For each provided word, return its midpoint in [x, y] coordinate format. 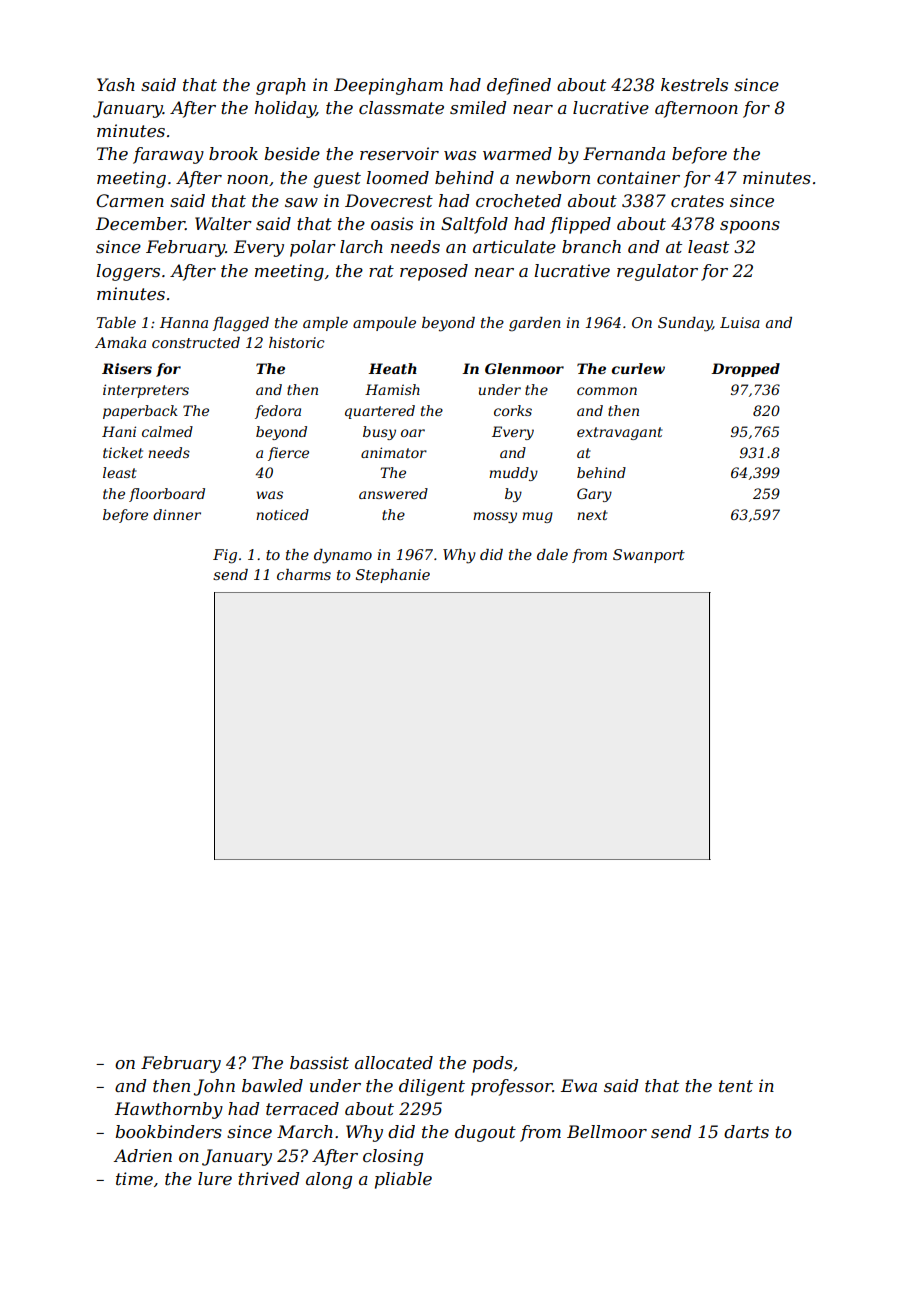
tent [736, 1086]
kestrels [694, 84]
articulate [514, 246]
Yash [116, 84]
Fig [225, 556]
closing [393, 1157]
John [214, 1087]
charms [304, 574]
